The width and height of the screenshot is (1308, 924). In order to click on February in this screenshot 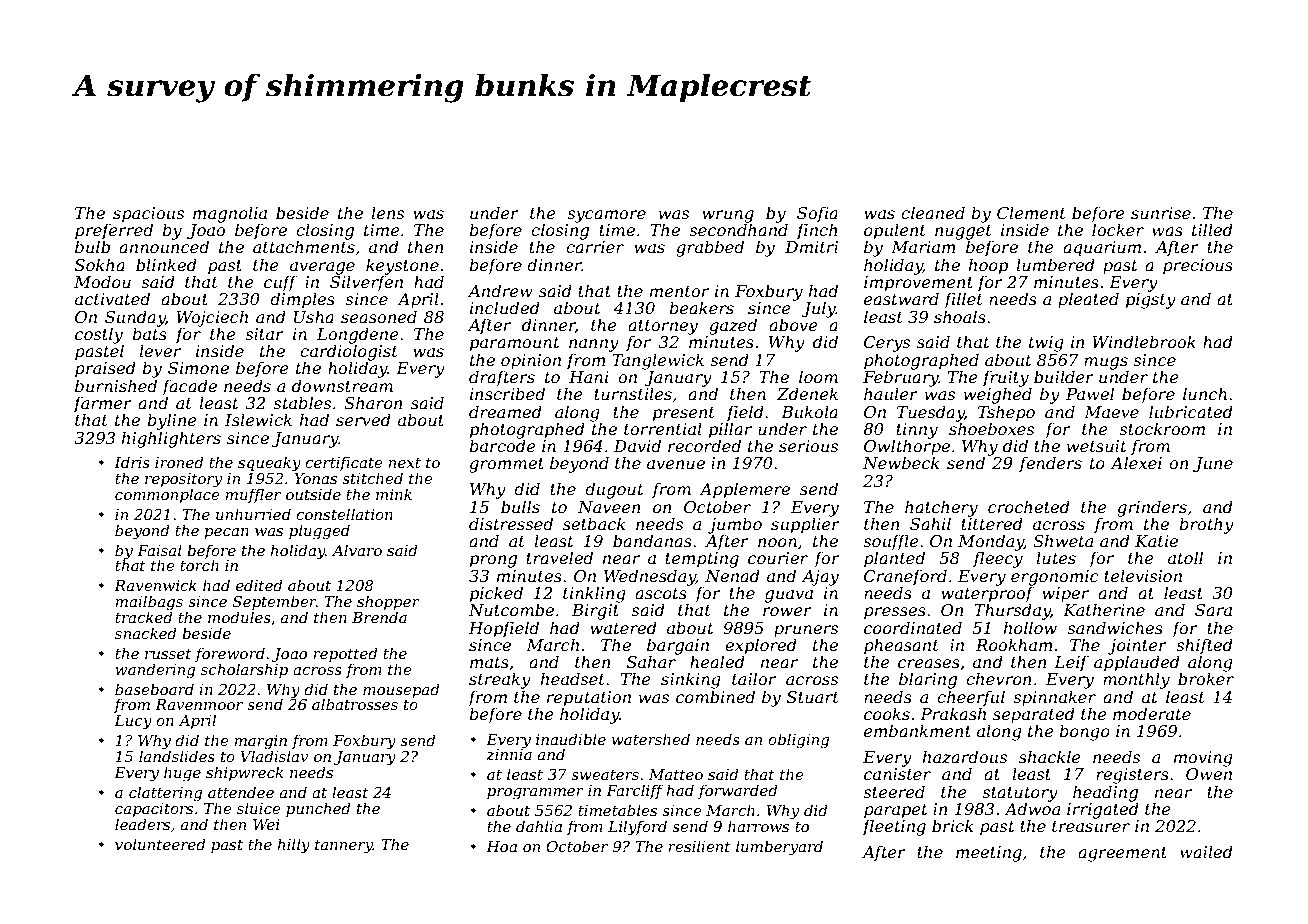, I will do `click(901, 378)`.
